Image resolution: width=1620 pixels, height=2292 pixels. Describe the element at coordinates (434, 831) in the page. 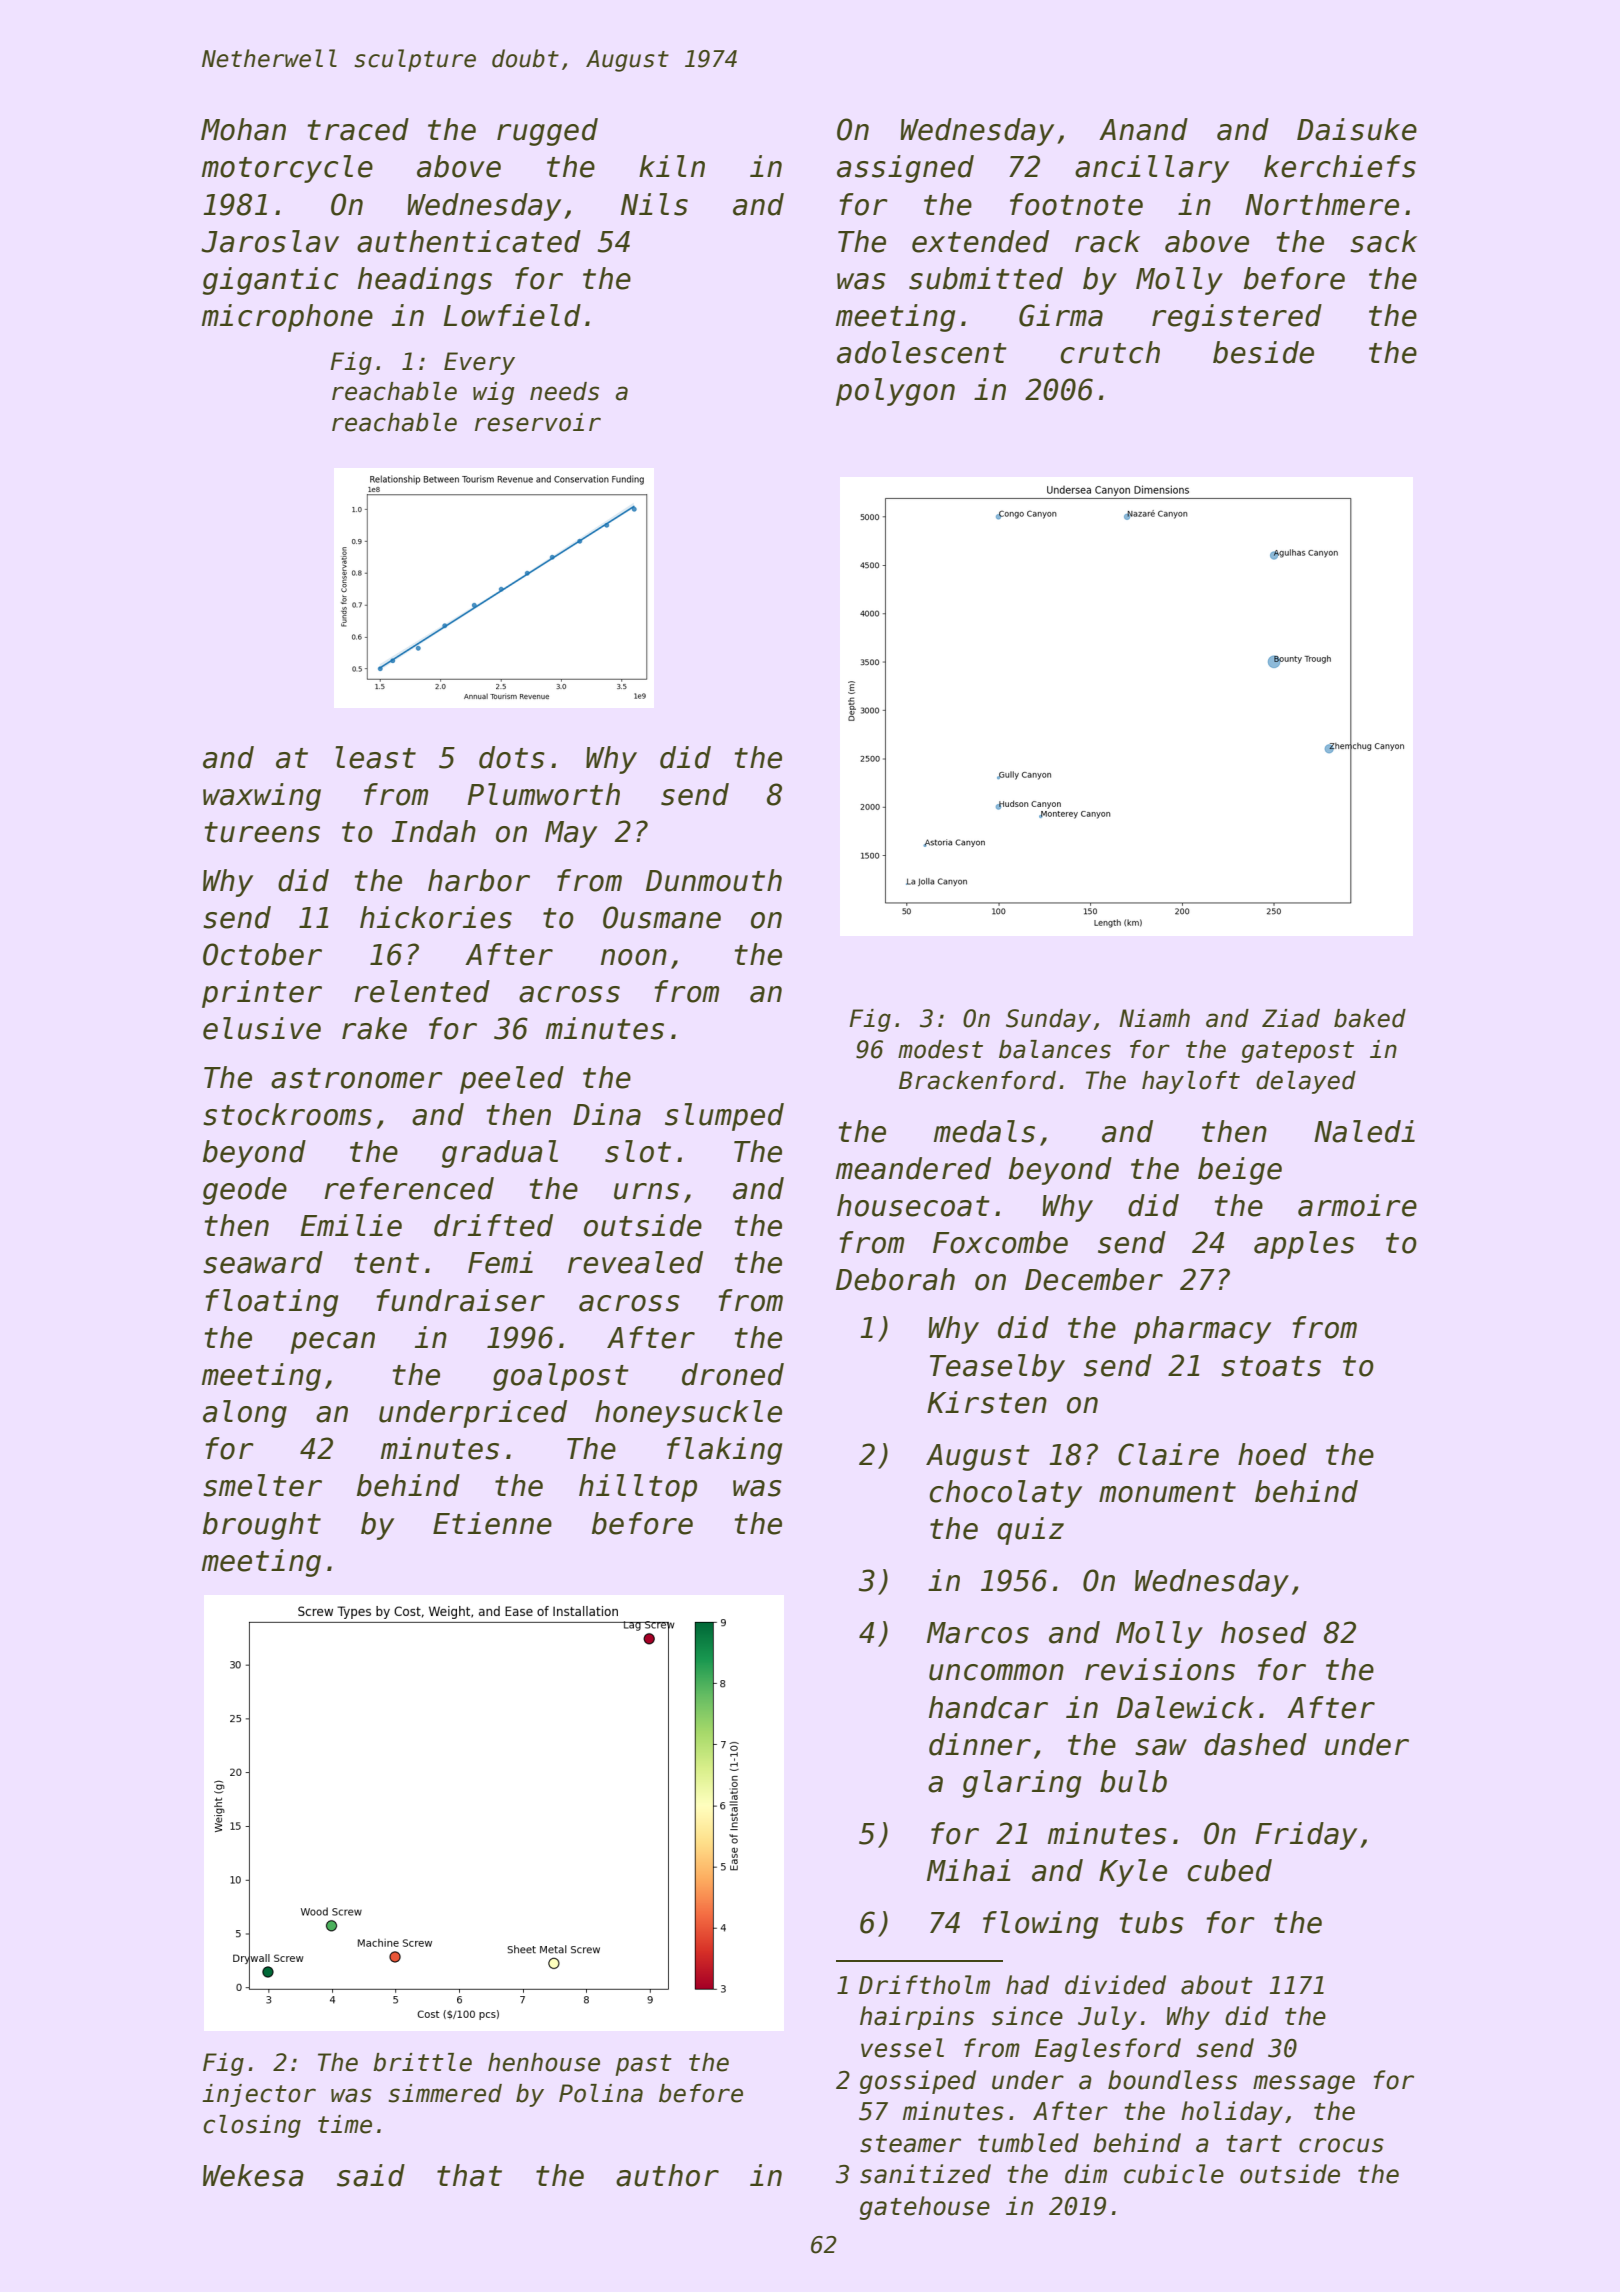

I see `Indah` at that location.
